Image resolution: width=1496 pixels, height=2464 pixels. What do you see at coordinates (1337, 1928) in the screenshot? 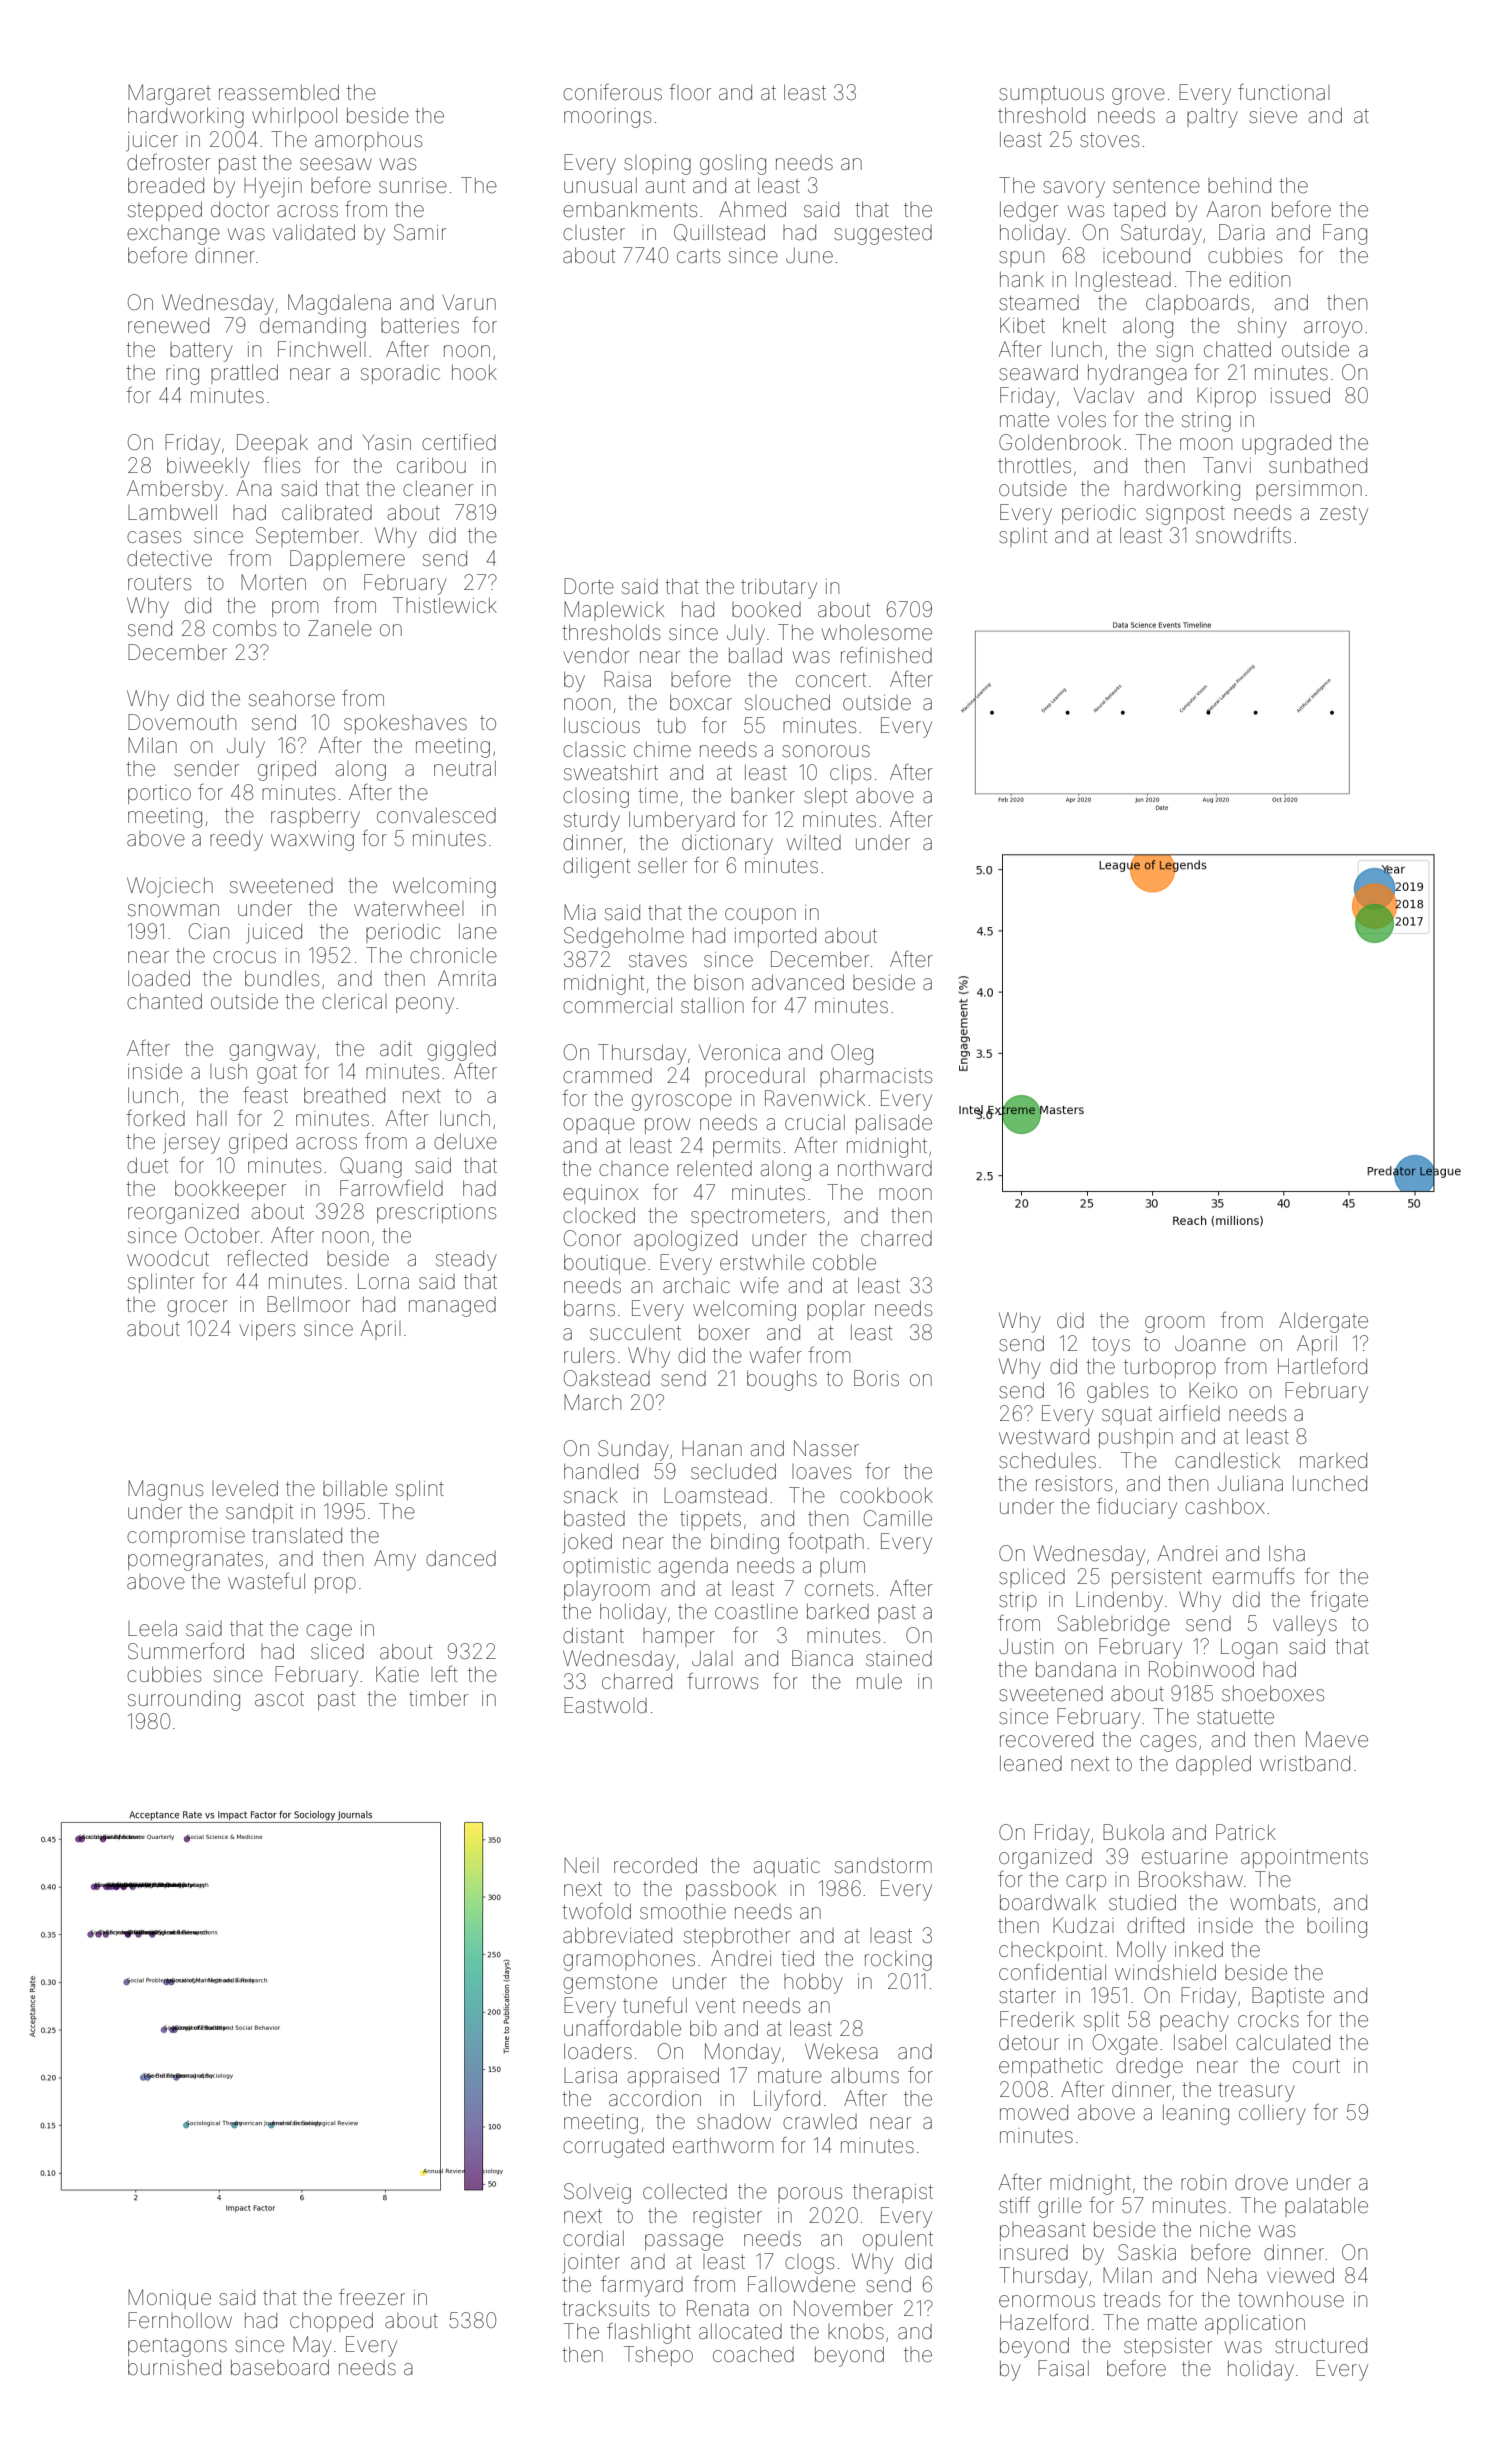
I see `boiling` at bounding box center [1337, 1928].
